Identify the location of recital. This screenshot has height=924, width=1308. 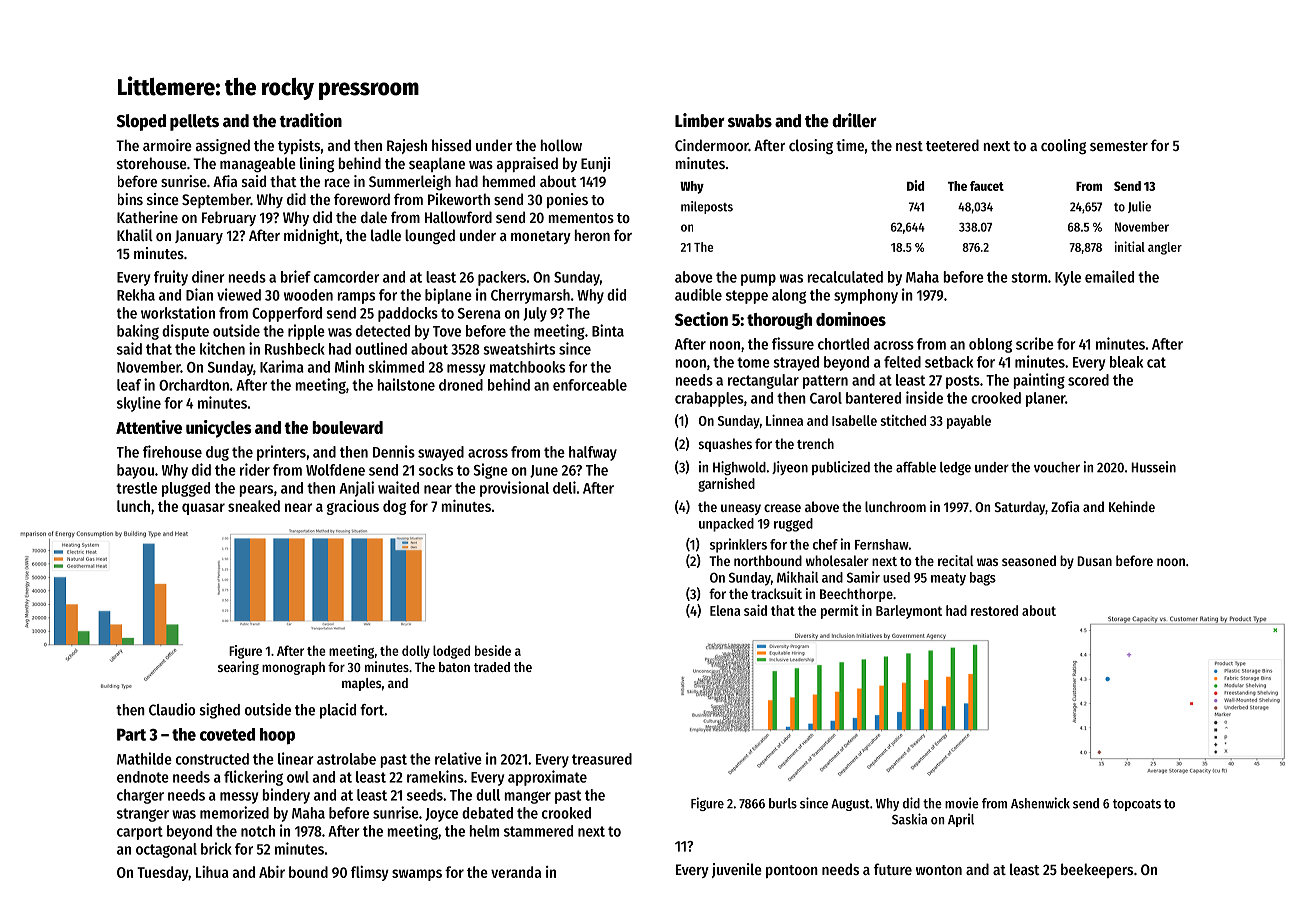
(956, 560).
